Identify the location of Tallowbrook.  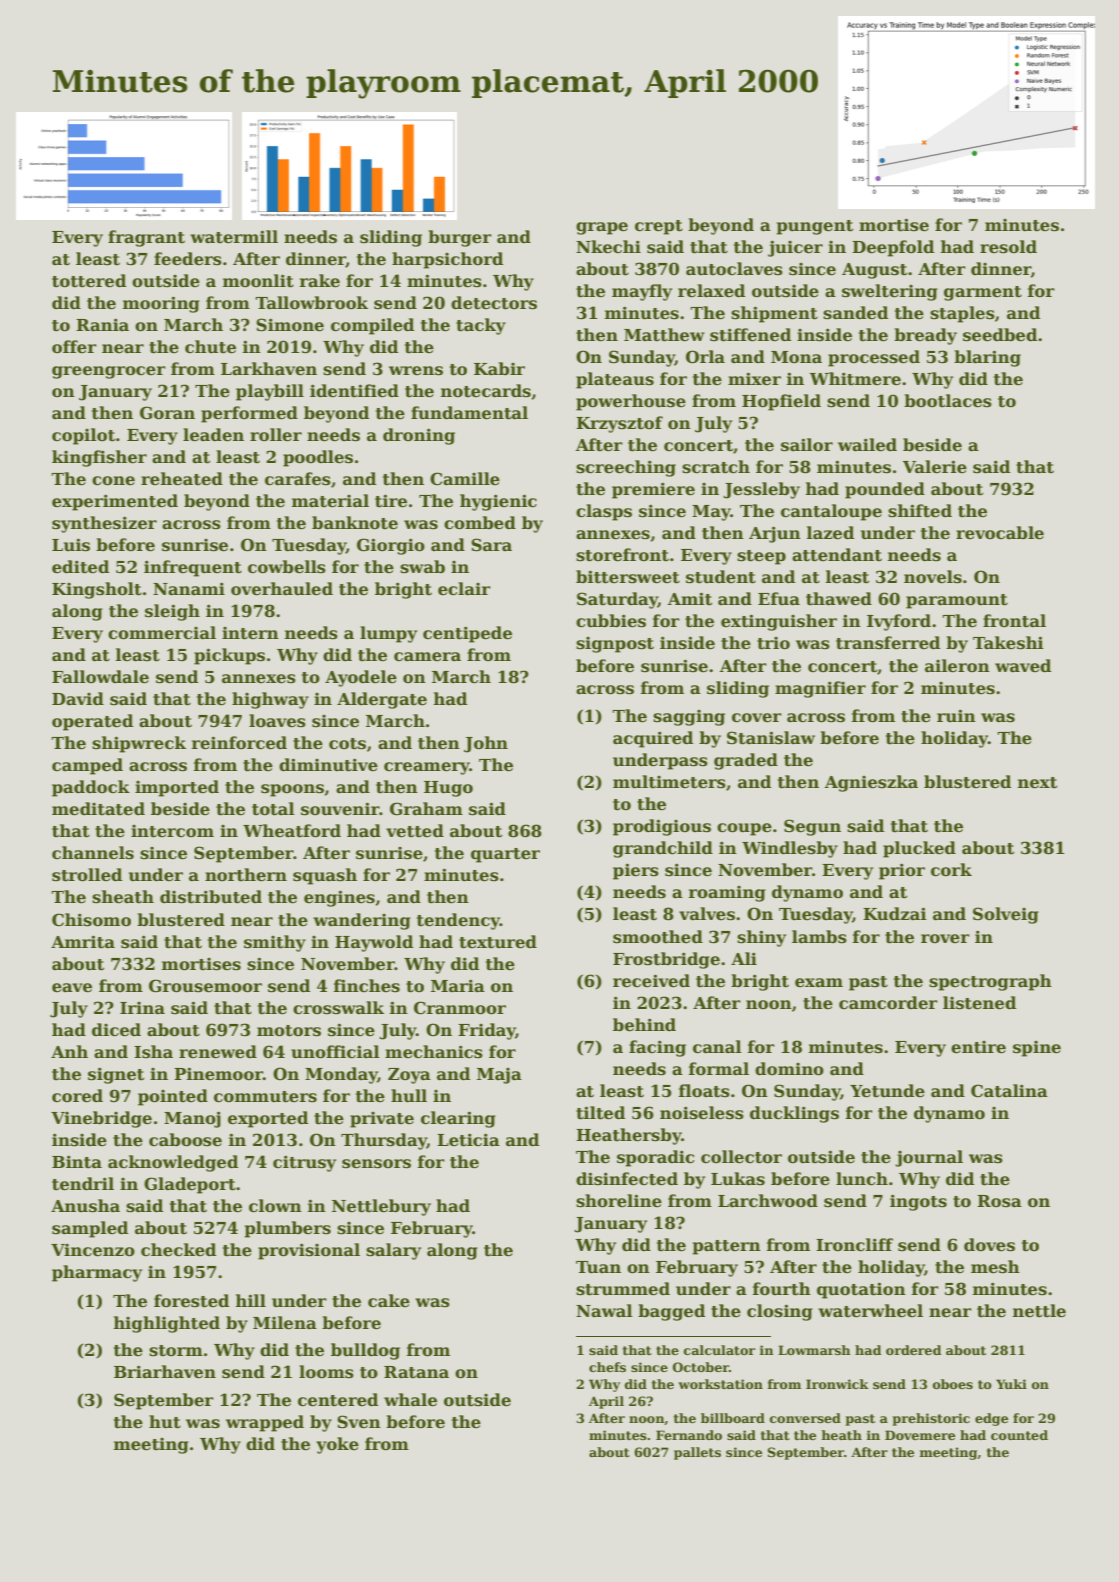
(311, 303).
